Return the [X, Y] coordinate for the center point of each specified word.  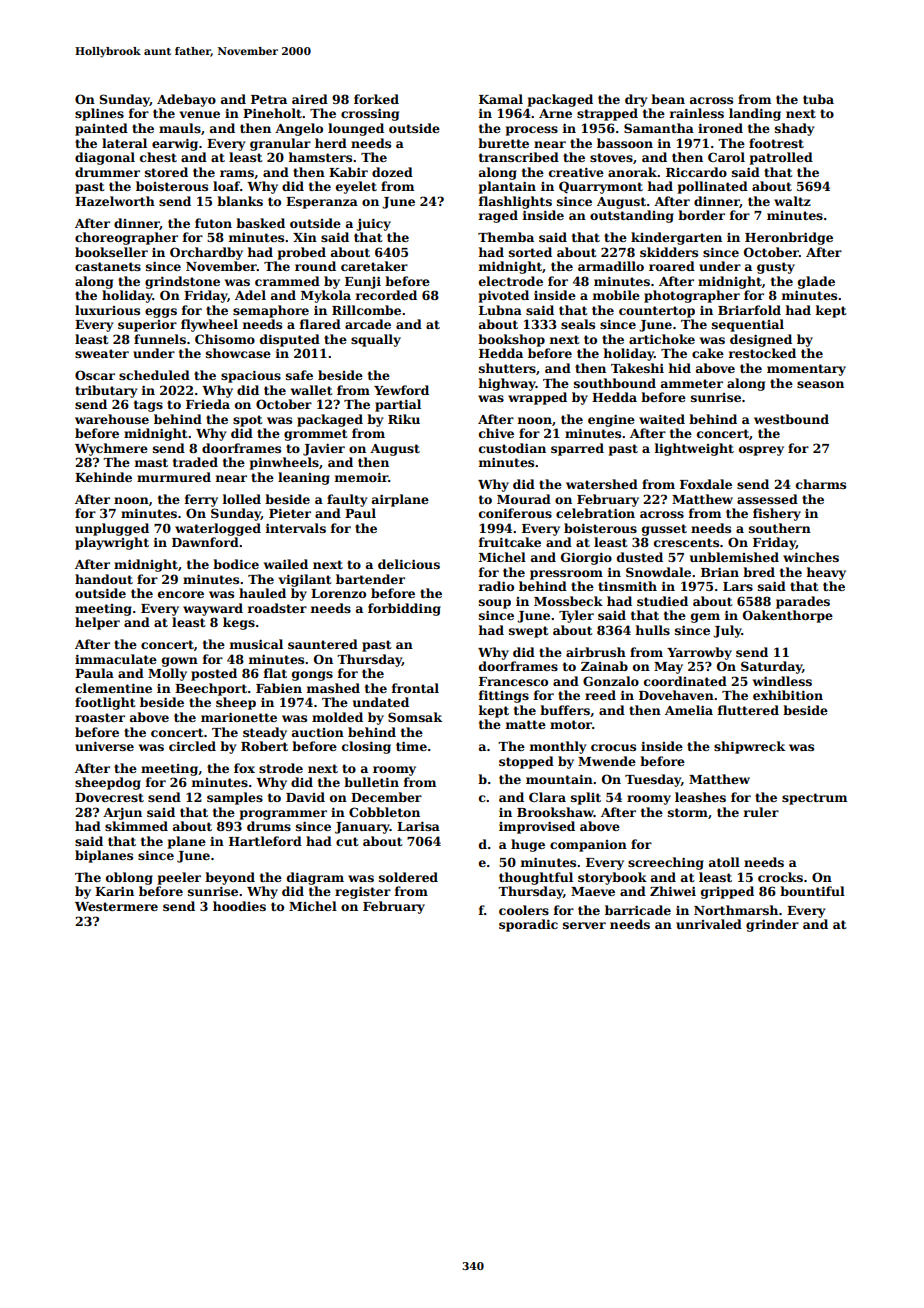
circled [192, 746]
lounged [356, 129]
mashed [333, 688]
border [701, 215]
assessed [767, 499]
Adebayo [186, 100]
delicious [409, 564]
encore [181, 594]
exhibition [788, 695]
